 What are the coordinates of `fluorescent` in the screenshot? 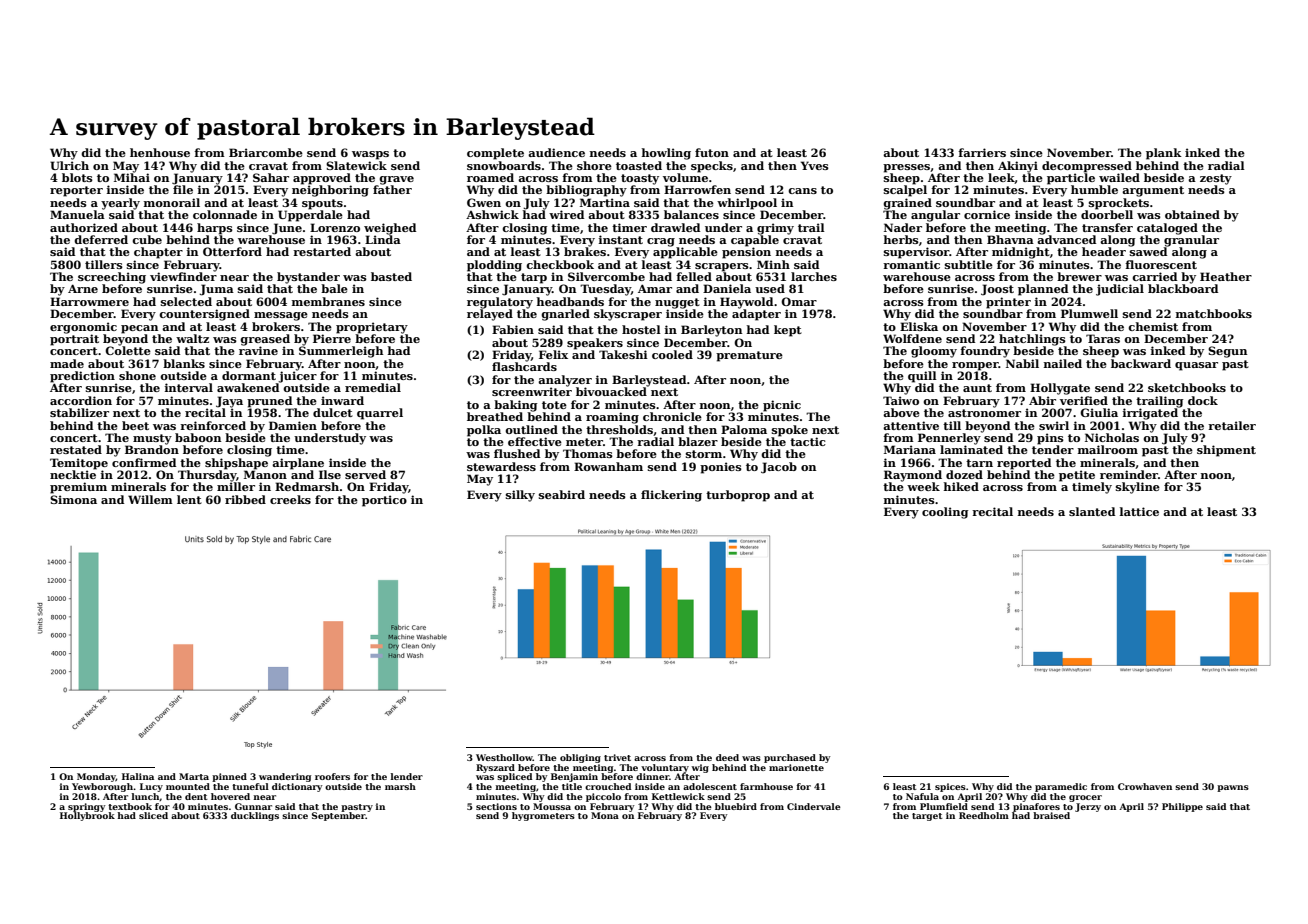 It's located at (1161, 264).
